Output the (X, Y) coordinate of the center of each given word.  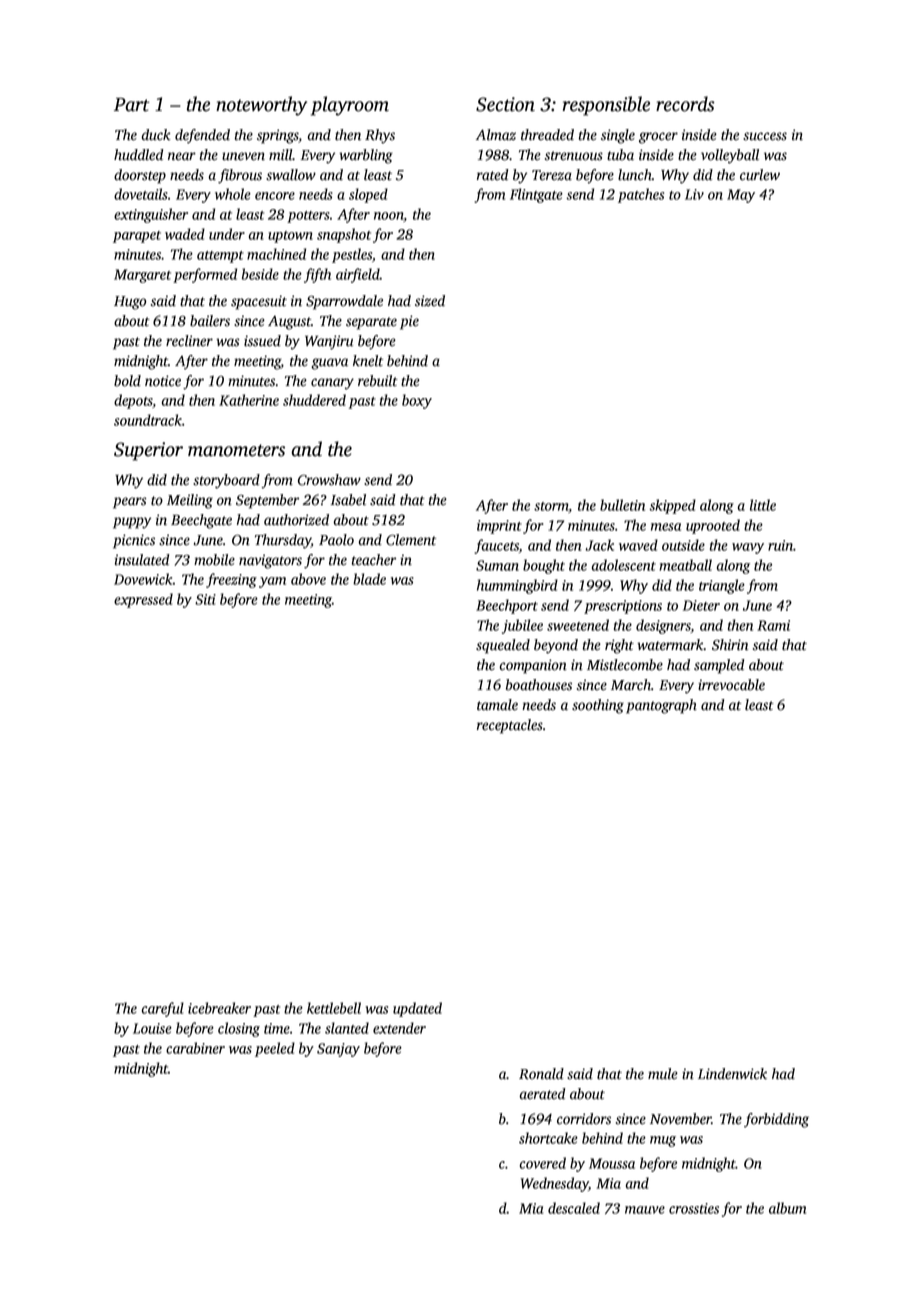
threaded (547, 135)
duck (156, 135)
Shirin (730, 645)
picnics (134, 541)
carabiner (195, 1048)
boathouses (539, 685)
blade (369, 579)
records (685, 104)
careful (163, 1009)
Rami (773, 625)
